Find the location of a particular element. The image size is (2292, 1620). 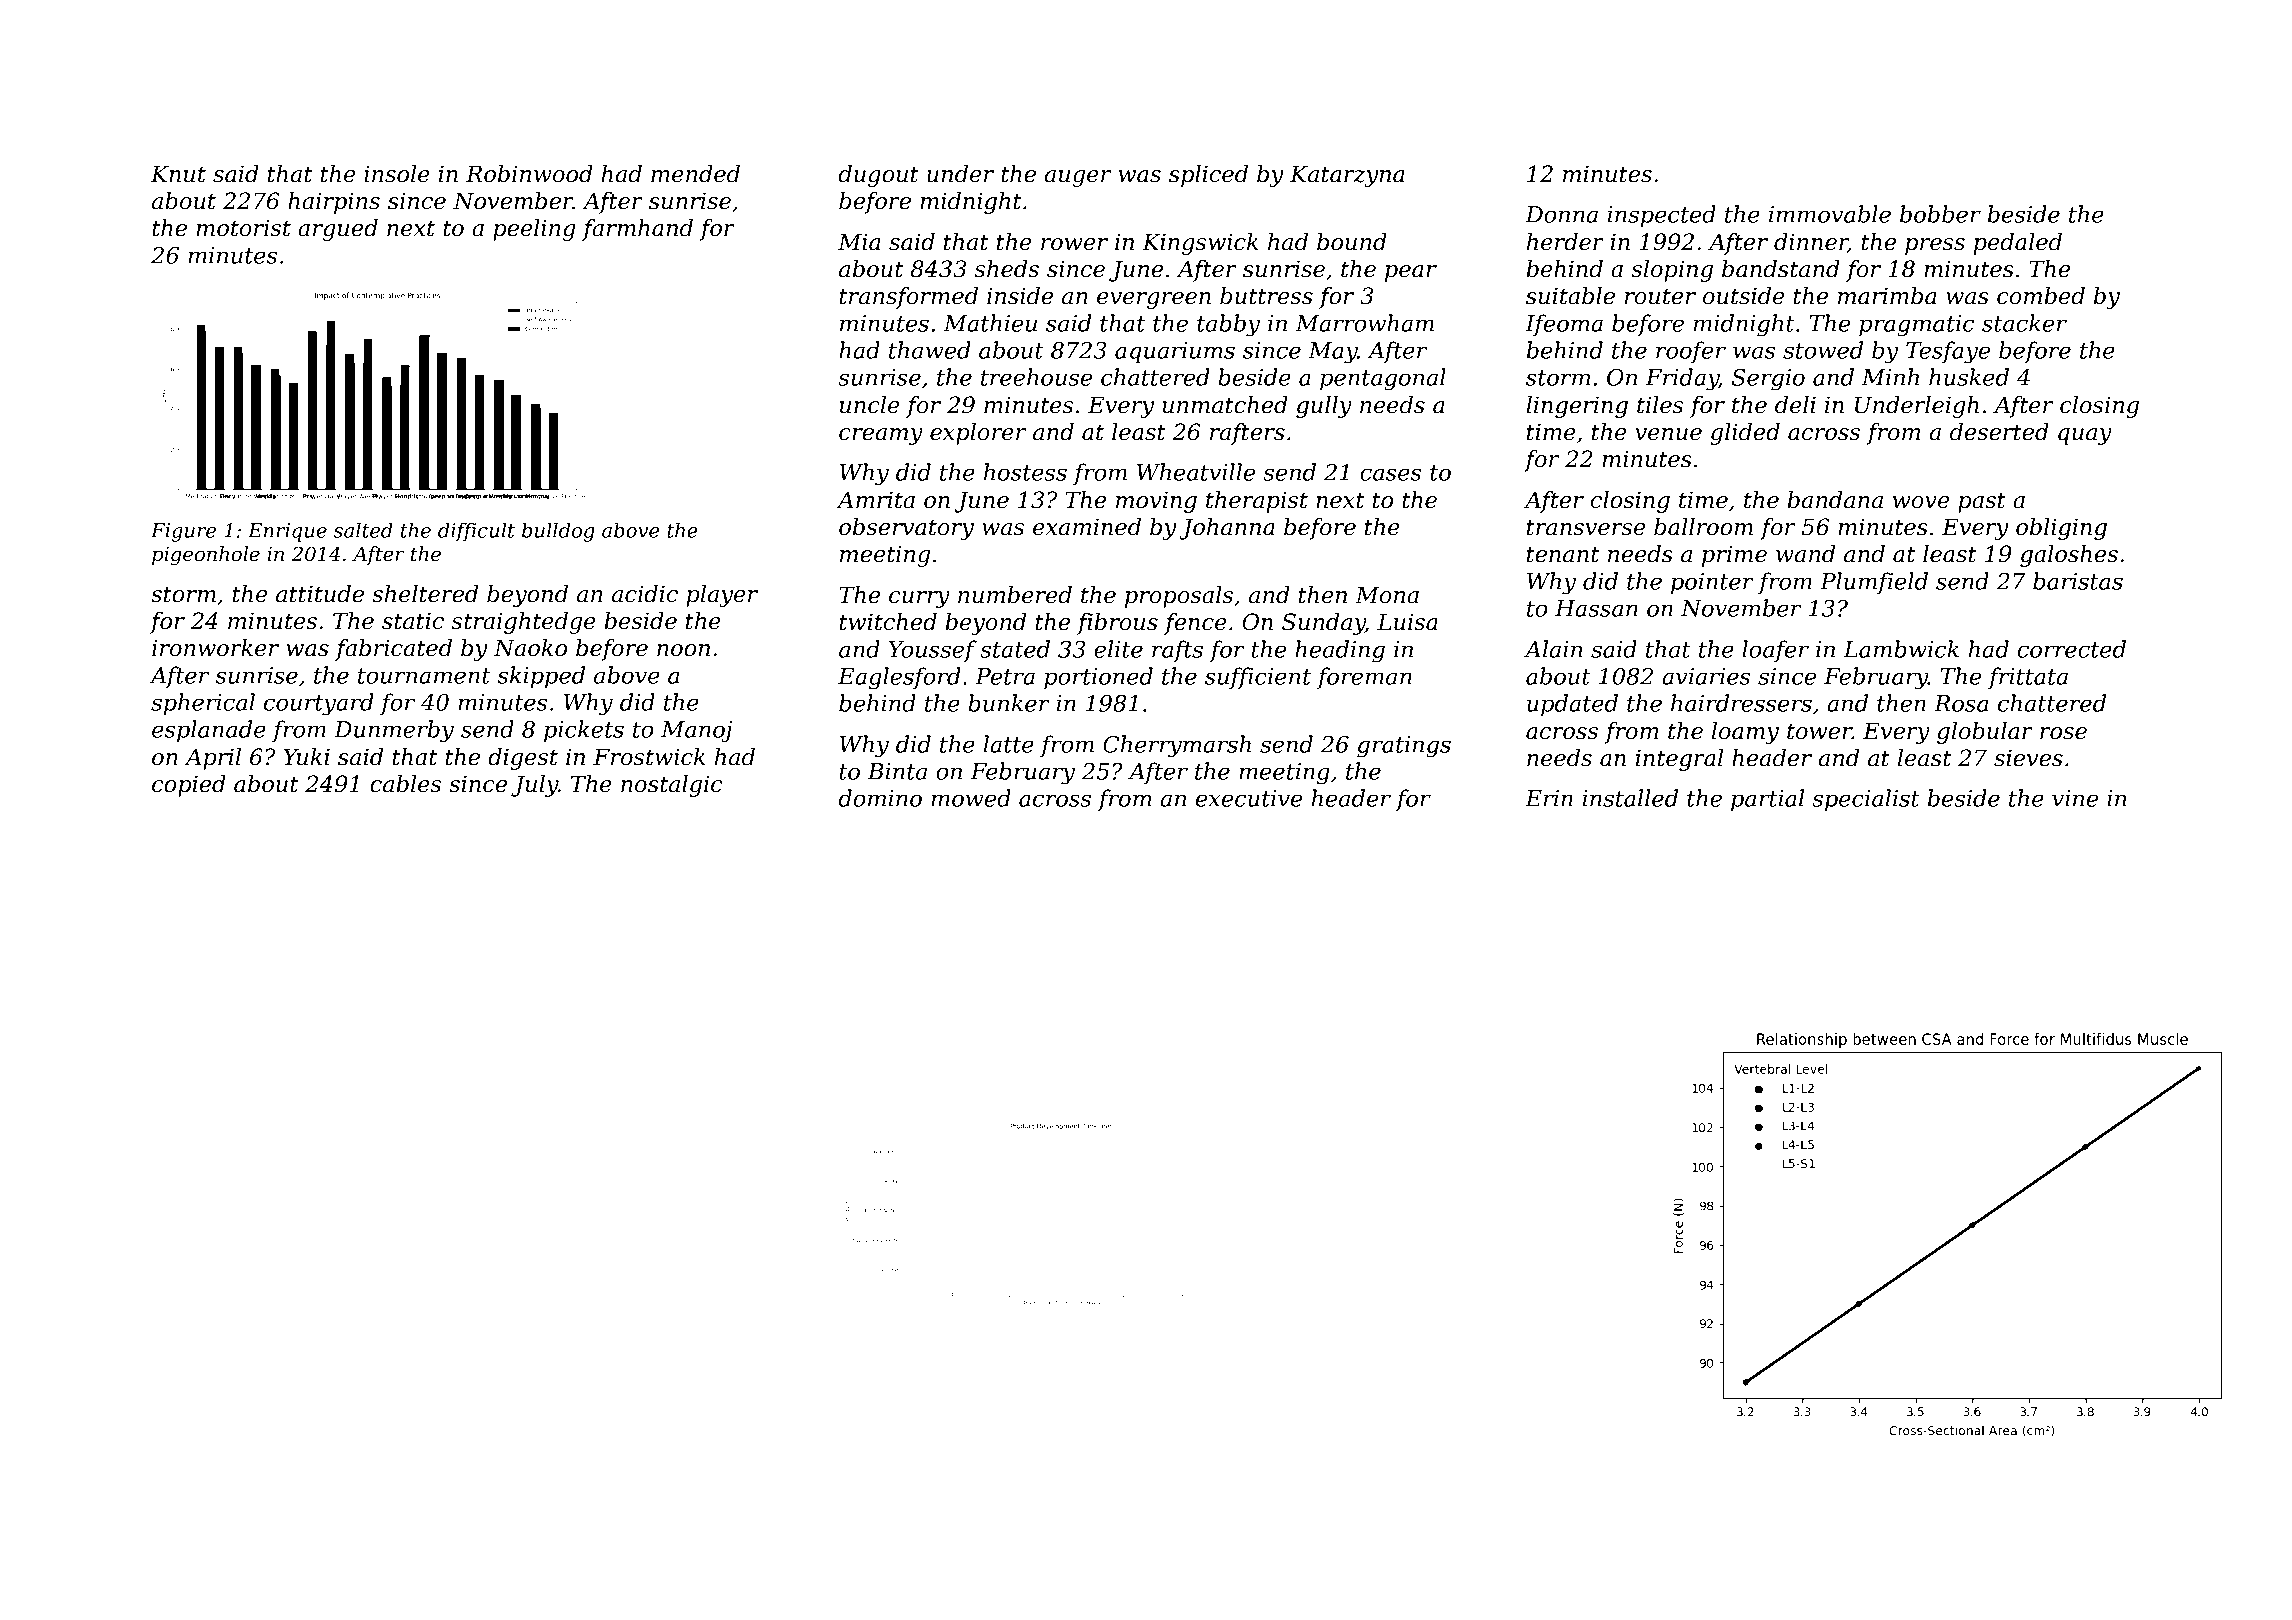

gratings is located at coordinates (1404, 747).
